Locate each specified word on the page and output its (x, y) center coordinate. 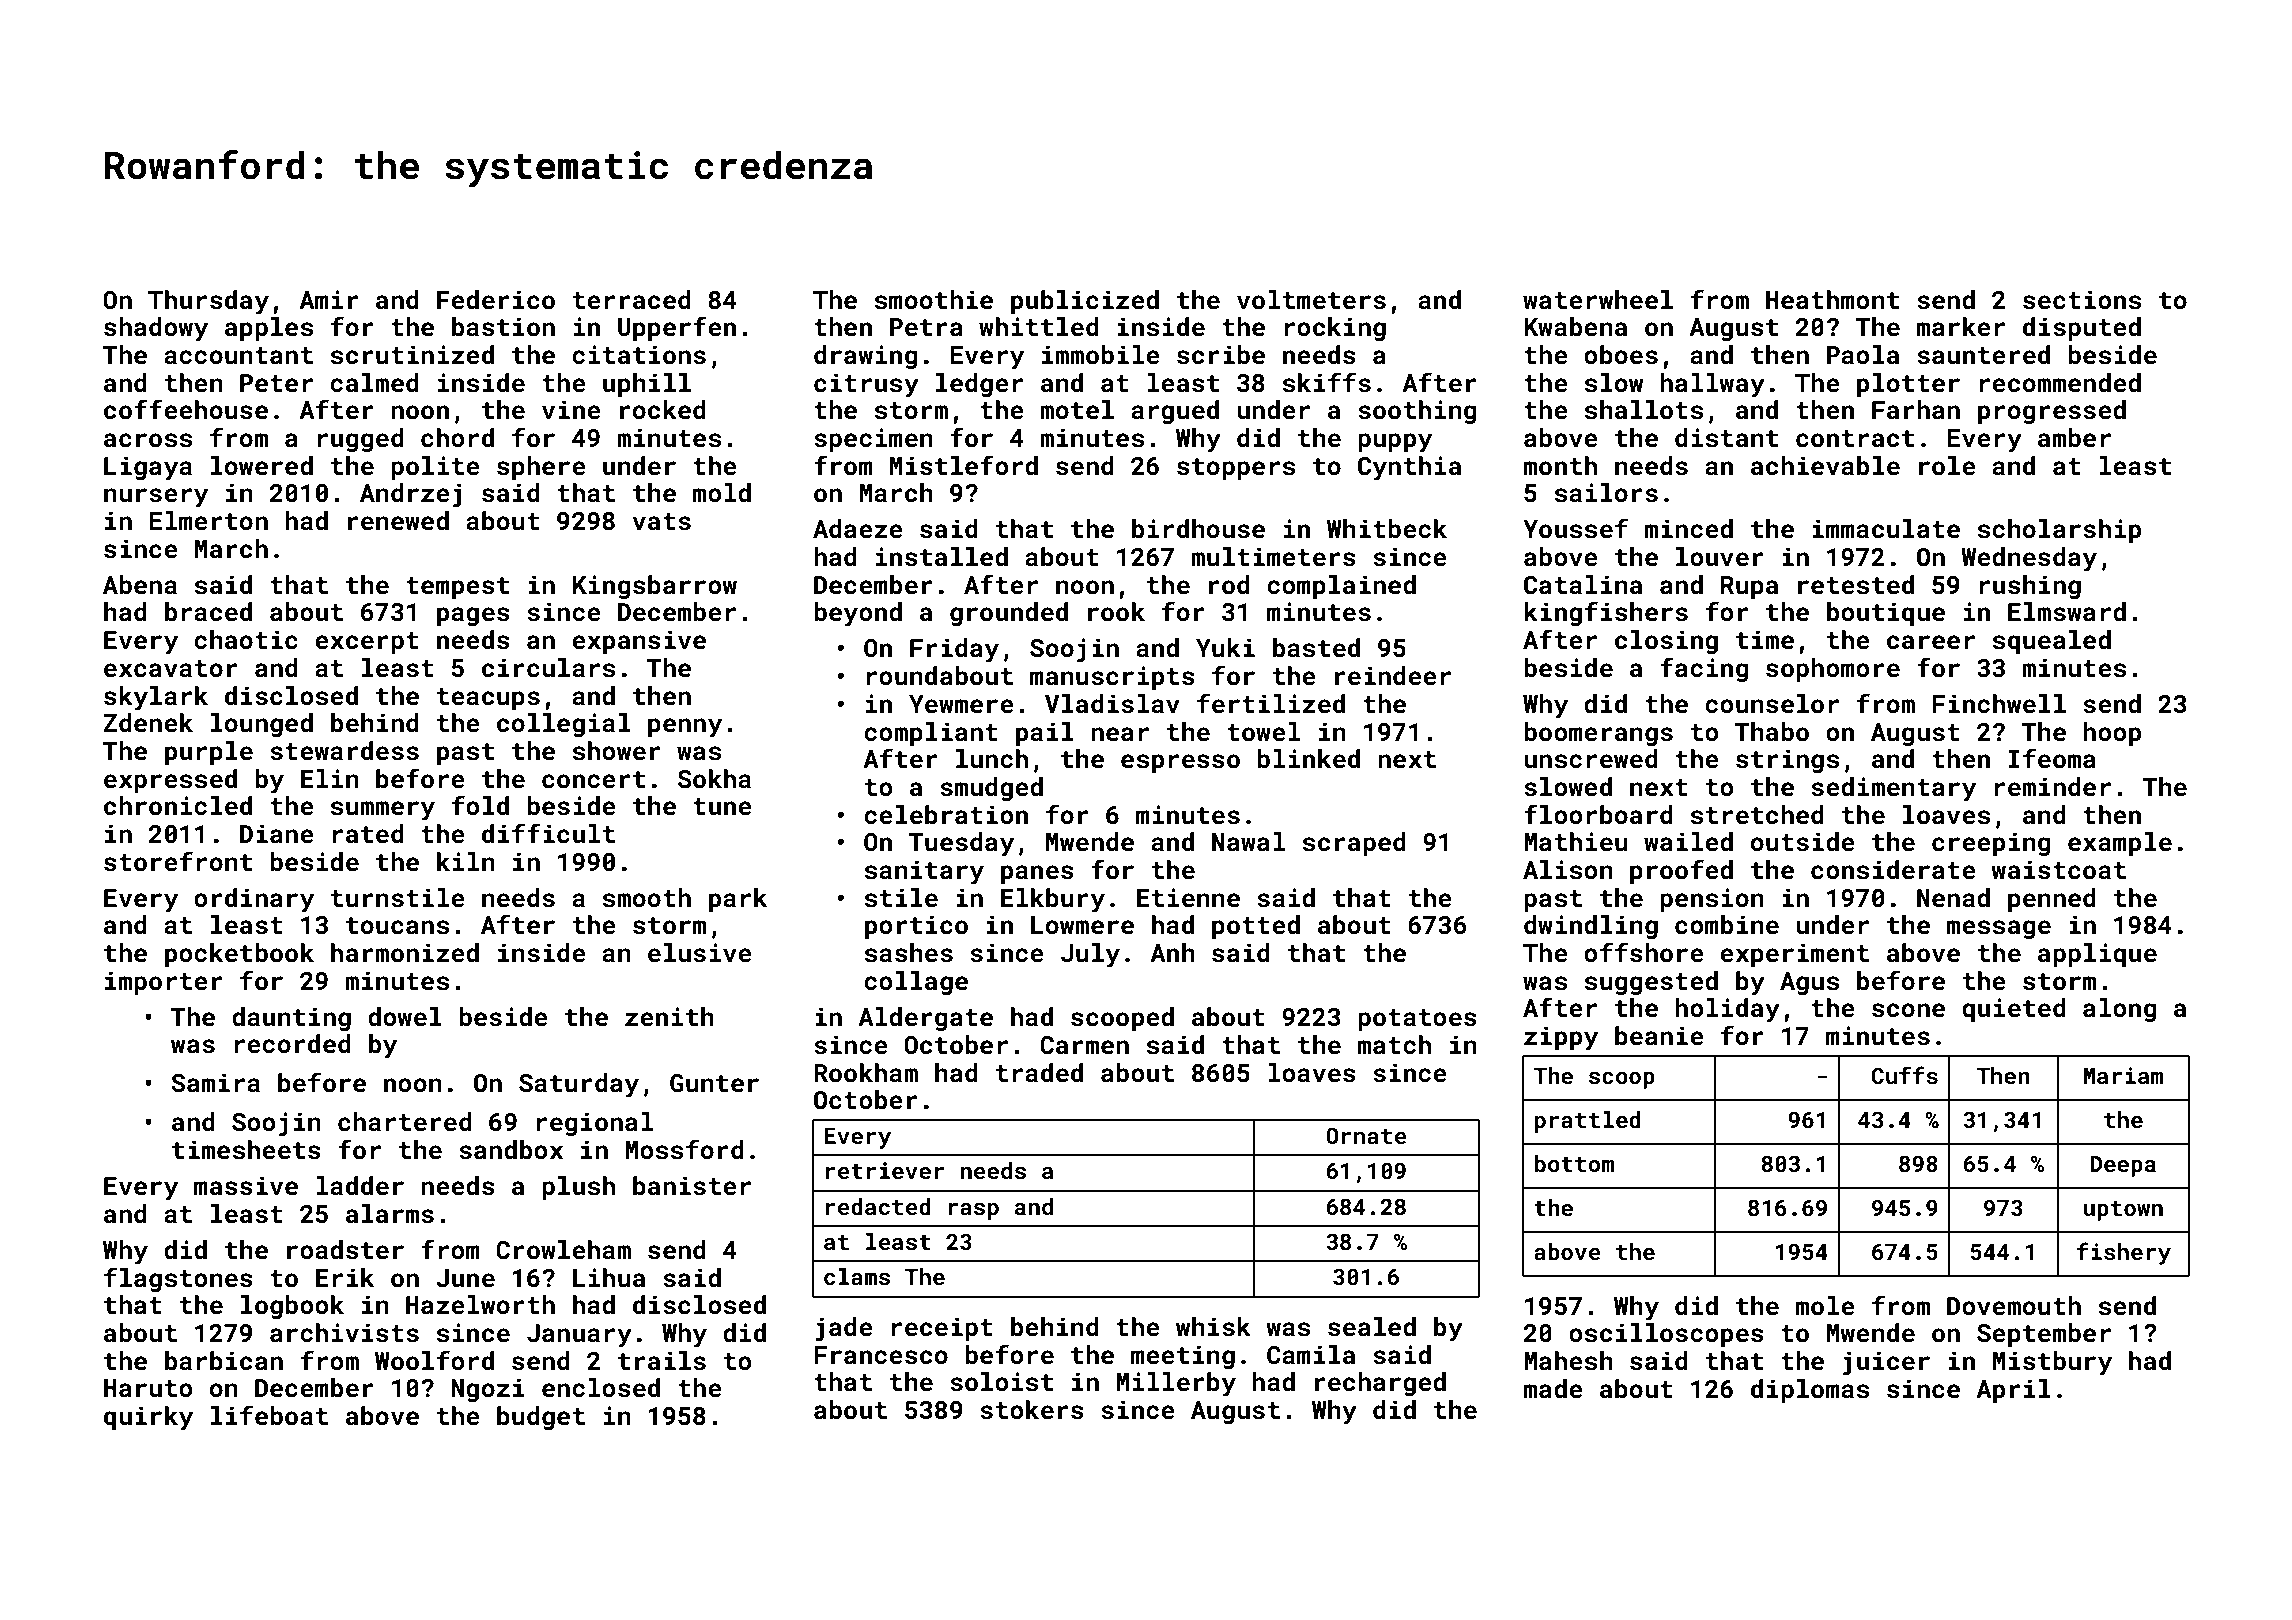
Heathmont (1832, 300)
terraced (632, 300)
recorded (293, 1044)
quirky (148, 1418)
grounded (1009, 614)
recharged (1380, 1384)
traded (1039, 1073)
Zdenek (148, 723)
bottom (1574, 1163)
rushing (2030, 587)
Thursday (208, 302)
